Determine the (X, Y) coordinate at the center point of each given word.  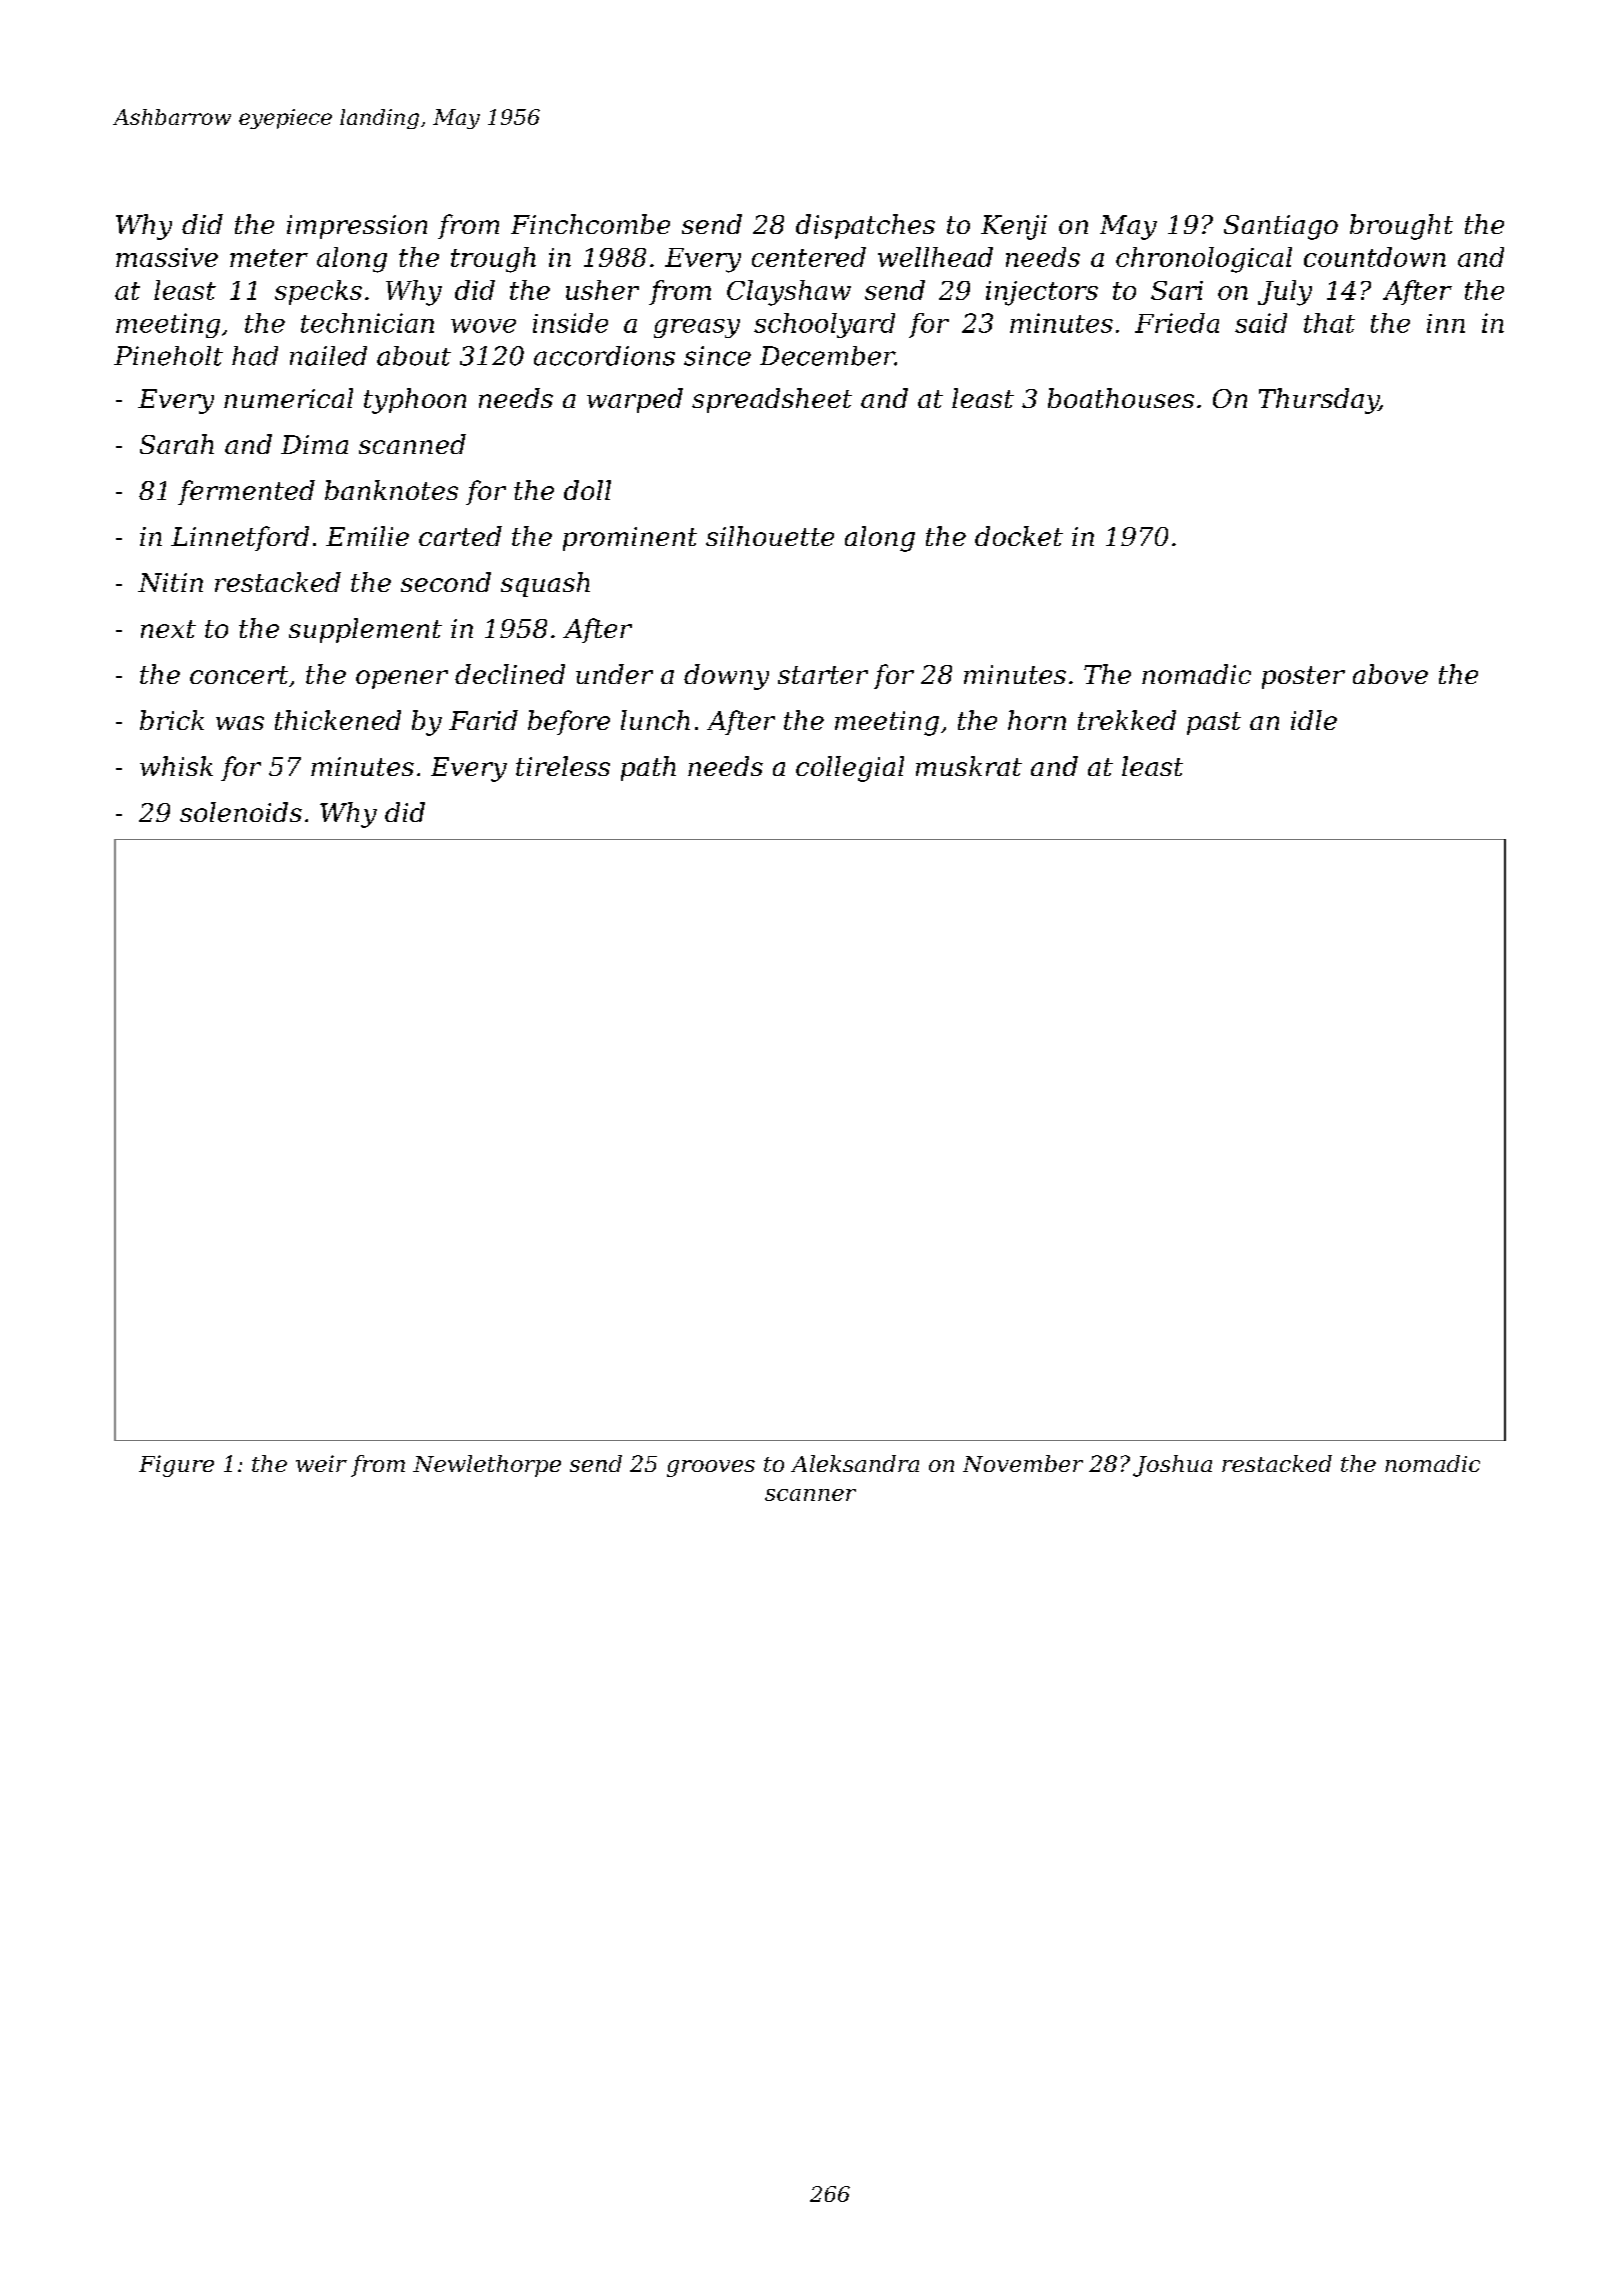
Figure (176, 1466)
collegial (850, 769)
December (827, 356)
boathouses (1121, 398)
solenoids (241, 812)
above (1390, 674)
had (255, 356)
